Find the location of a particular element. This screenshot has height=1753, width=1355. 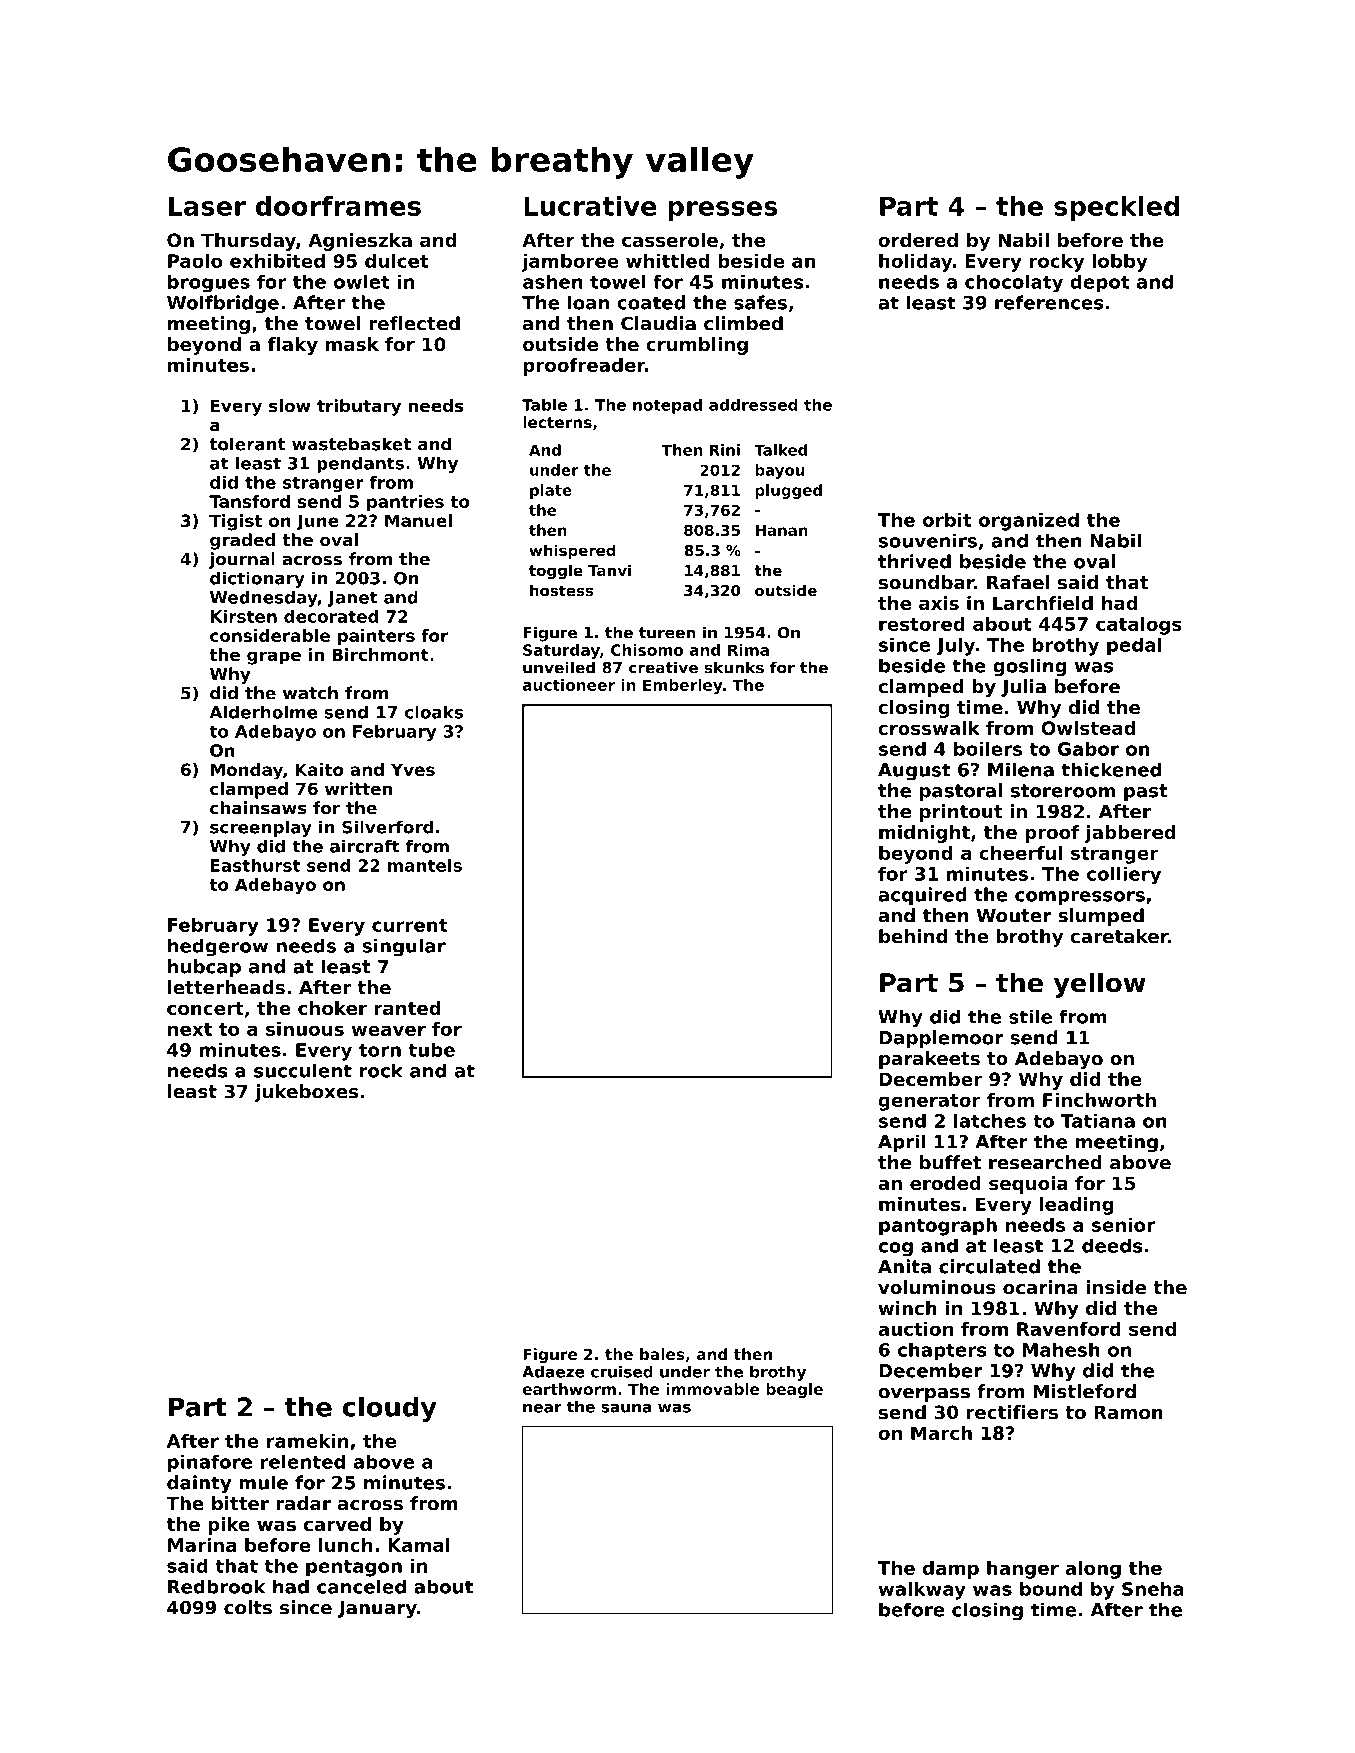

Silverford is located at coordinates (387, 827).
